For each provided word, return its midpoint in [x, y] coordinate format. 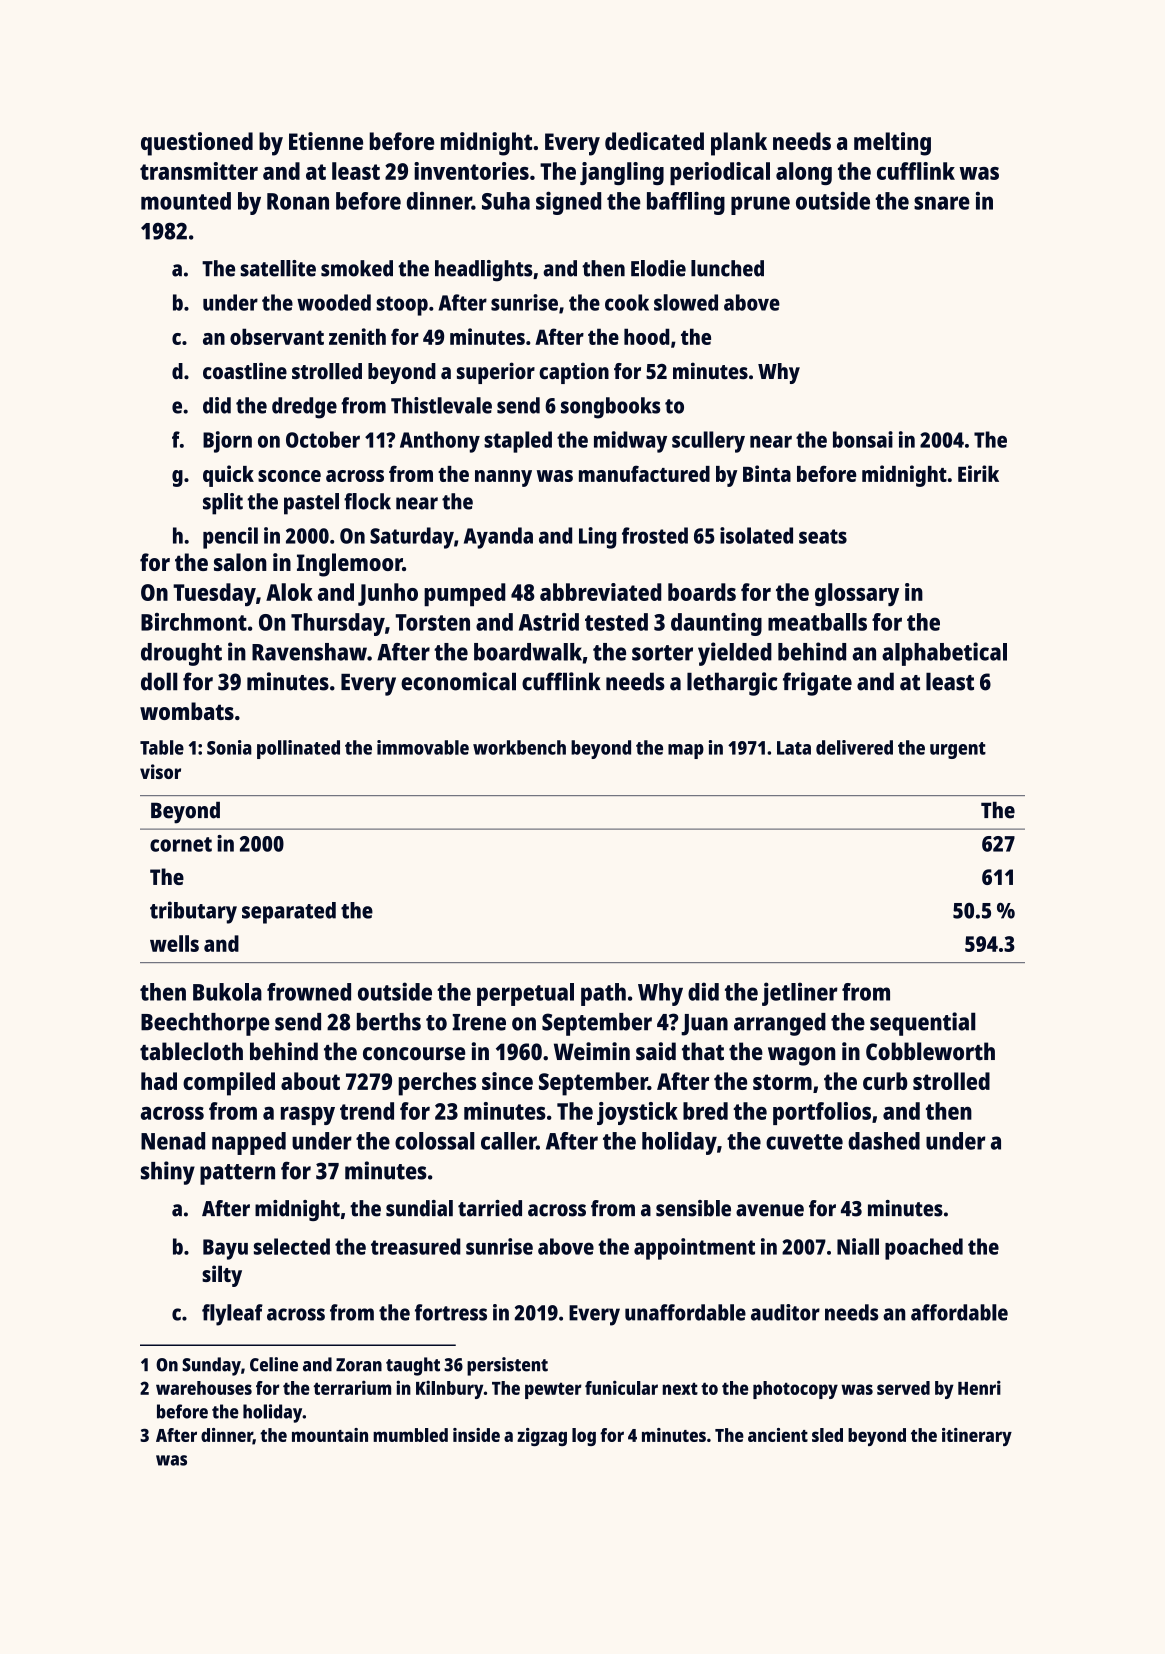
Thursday [338, 624]
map [686, 751]
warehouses [204, 1388]
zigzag [542, 1437]
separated [289, 913]
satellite [278, 268]
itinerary [977, 1437]
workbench [519, 747]
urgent [958, 750]
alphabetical [944, 654]
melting [892, 144]
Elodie [658, 268]
